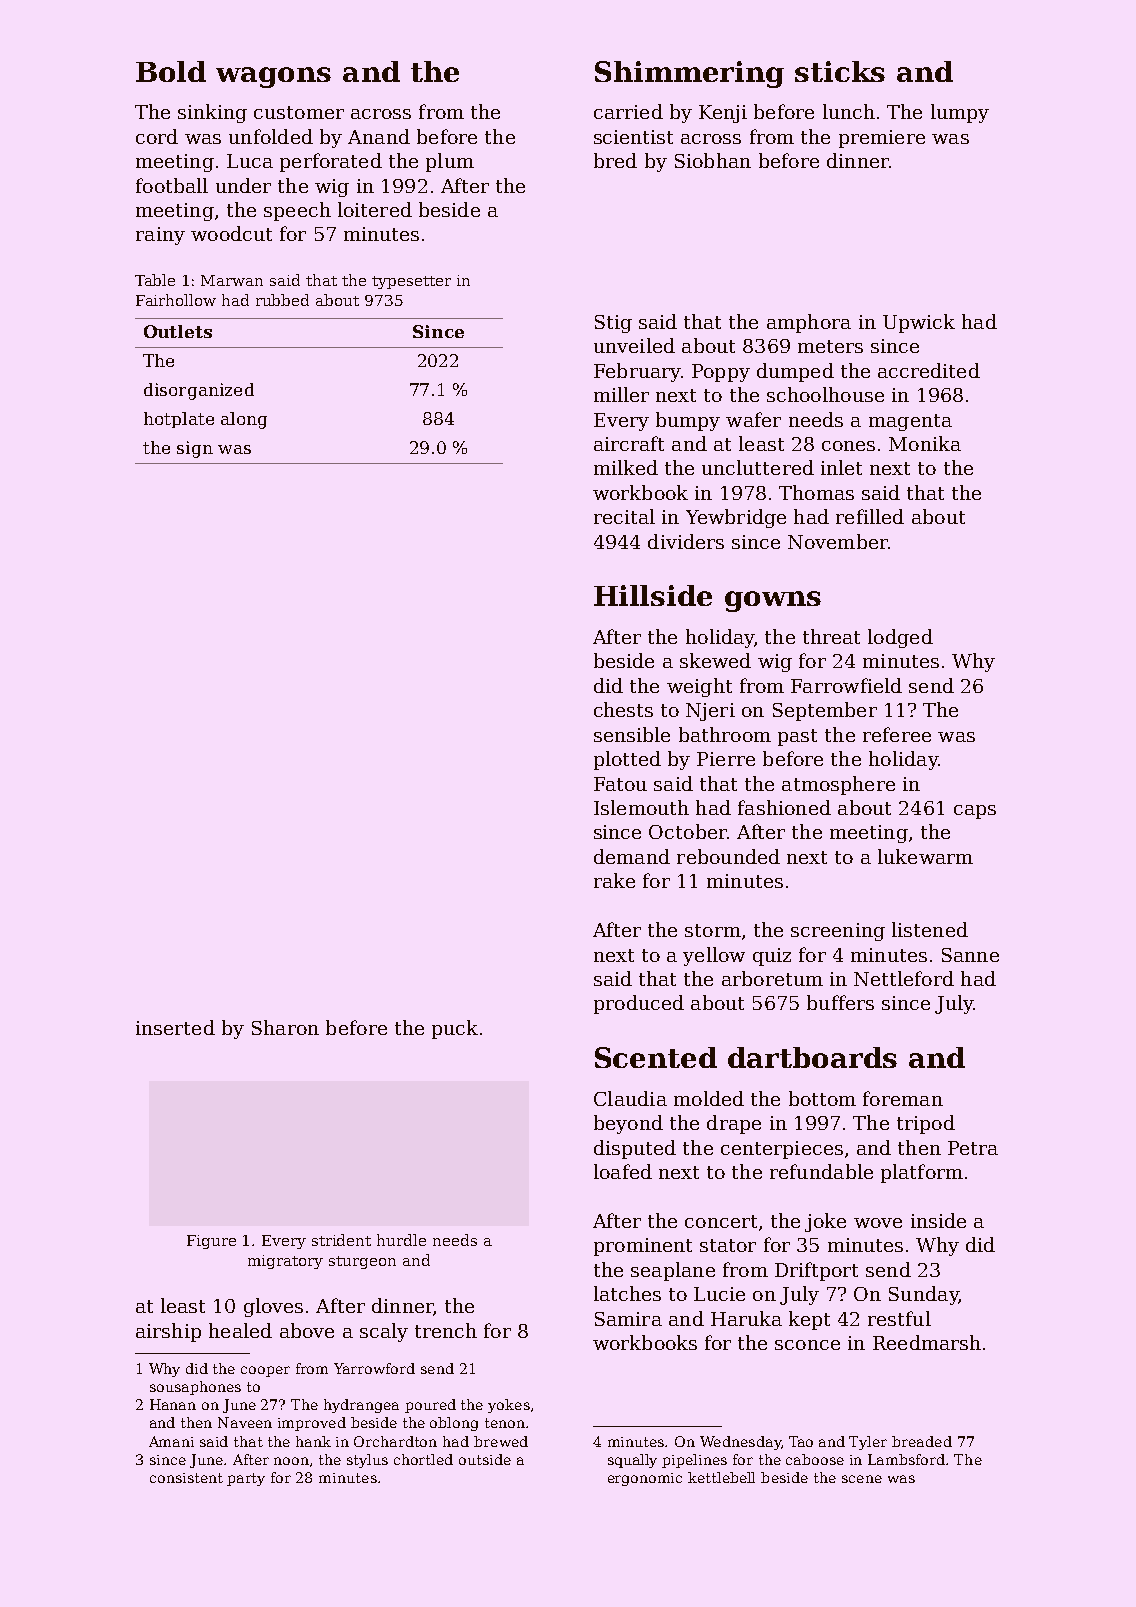 The height and width of the screenshot is (1607, 1136). Describe the element at coordinates (721, 1477) in the screenshot. I see `kettlebell` at that location.
